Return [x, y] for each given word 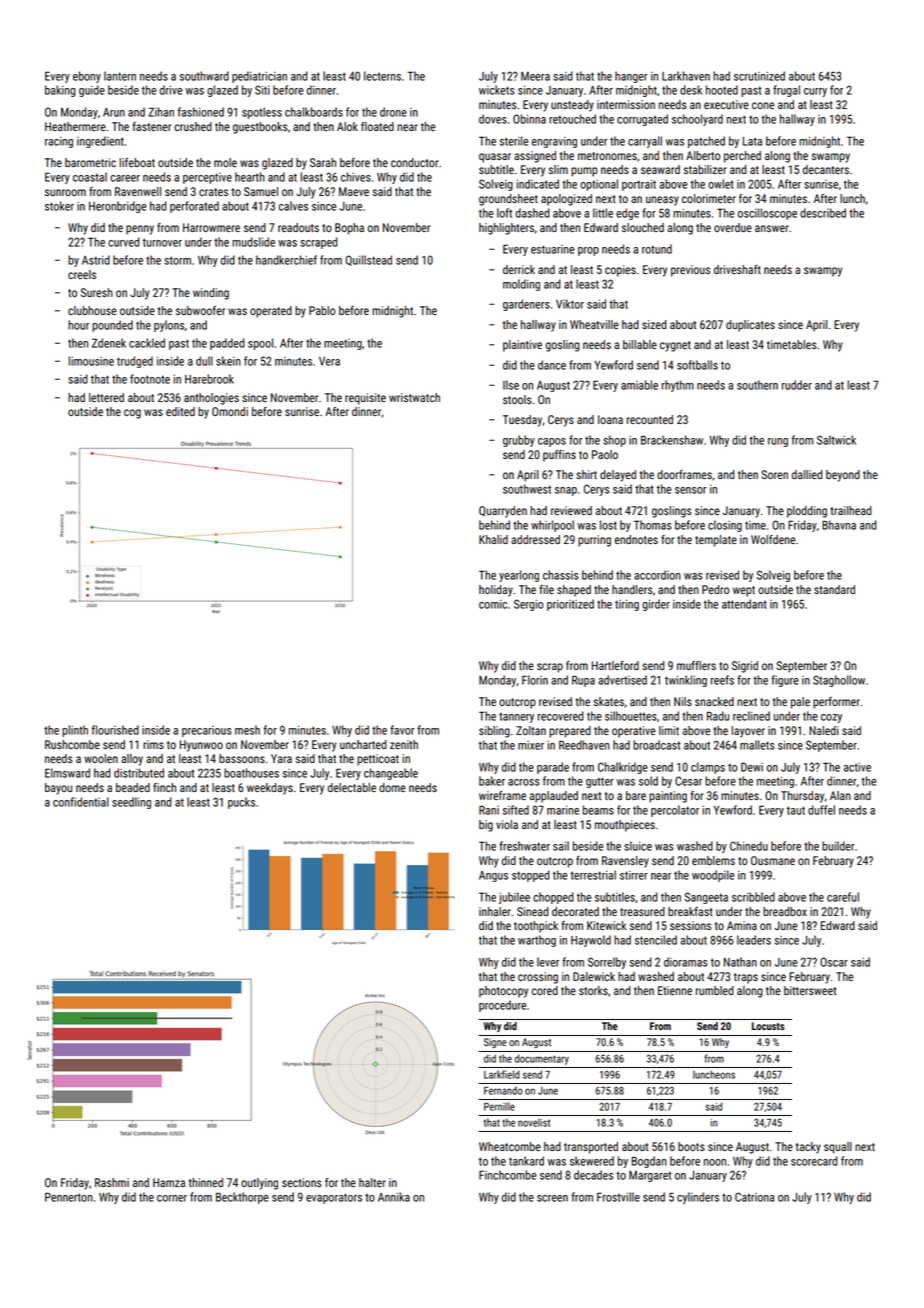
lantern [120, 76]
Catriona [754, 1197]
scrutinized [759, 76]
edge [627, 214]
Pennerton [69, 1197]
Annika [394, 1197]
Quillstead [369, 260]
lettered [106, 397]
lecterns [382, 76]
